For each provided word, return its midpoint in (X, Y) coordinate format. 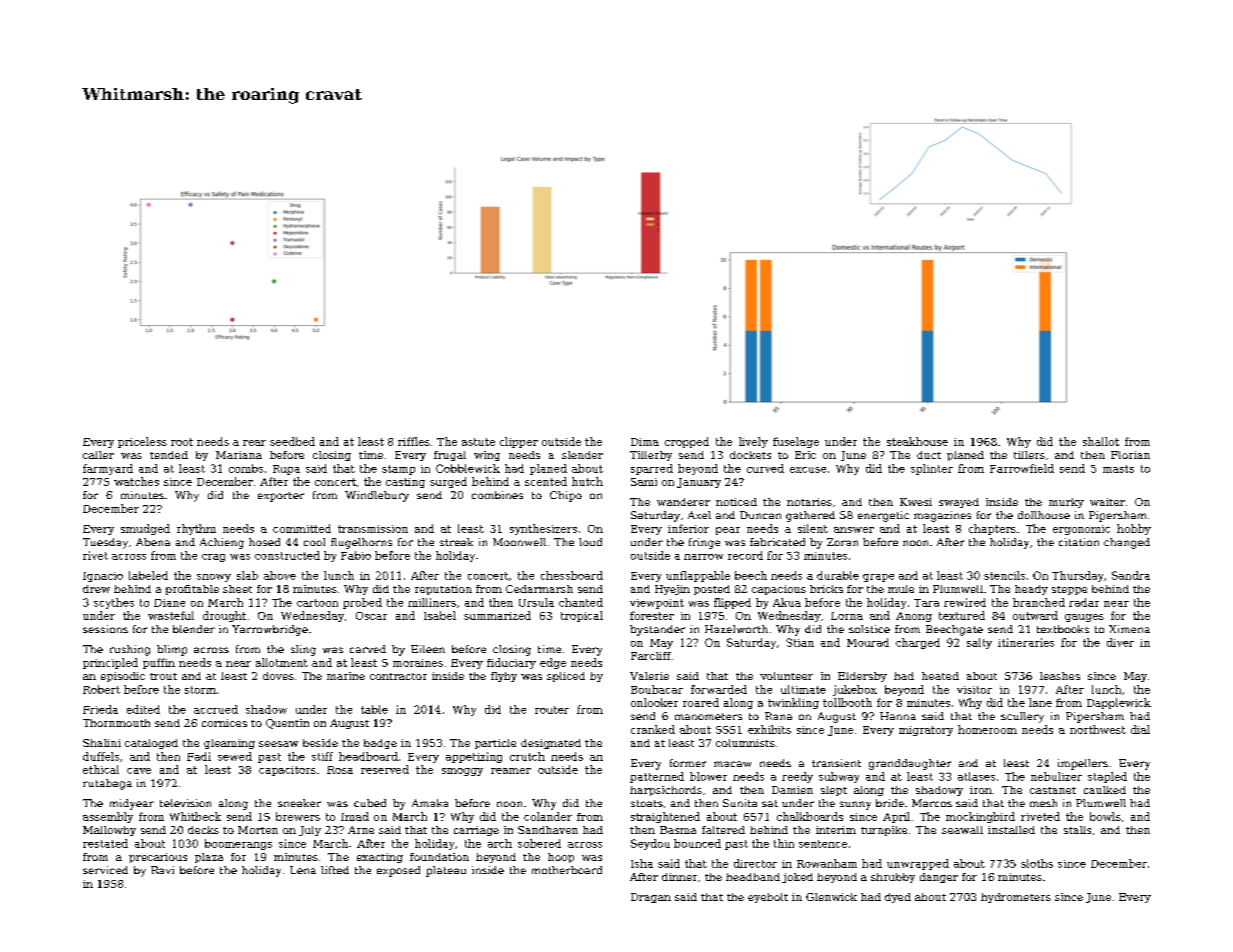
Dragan (651, 898)
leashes (1060, 676)
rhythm (196, 529)
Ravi (162, 870)
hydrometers (1016, 898)
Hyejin (672, 590)
